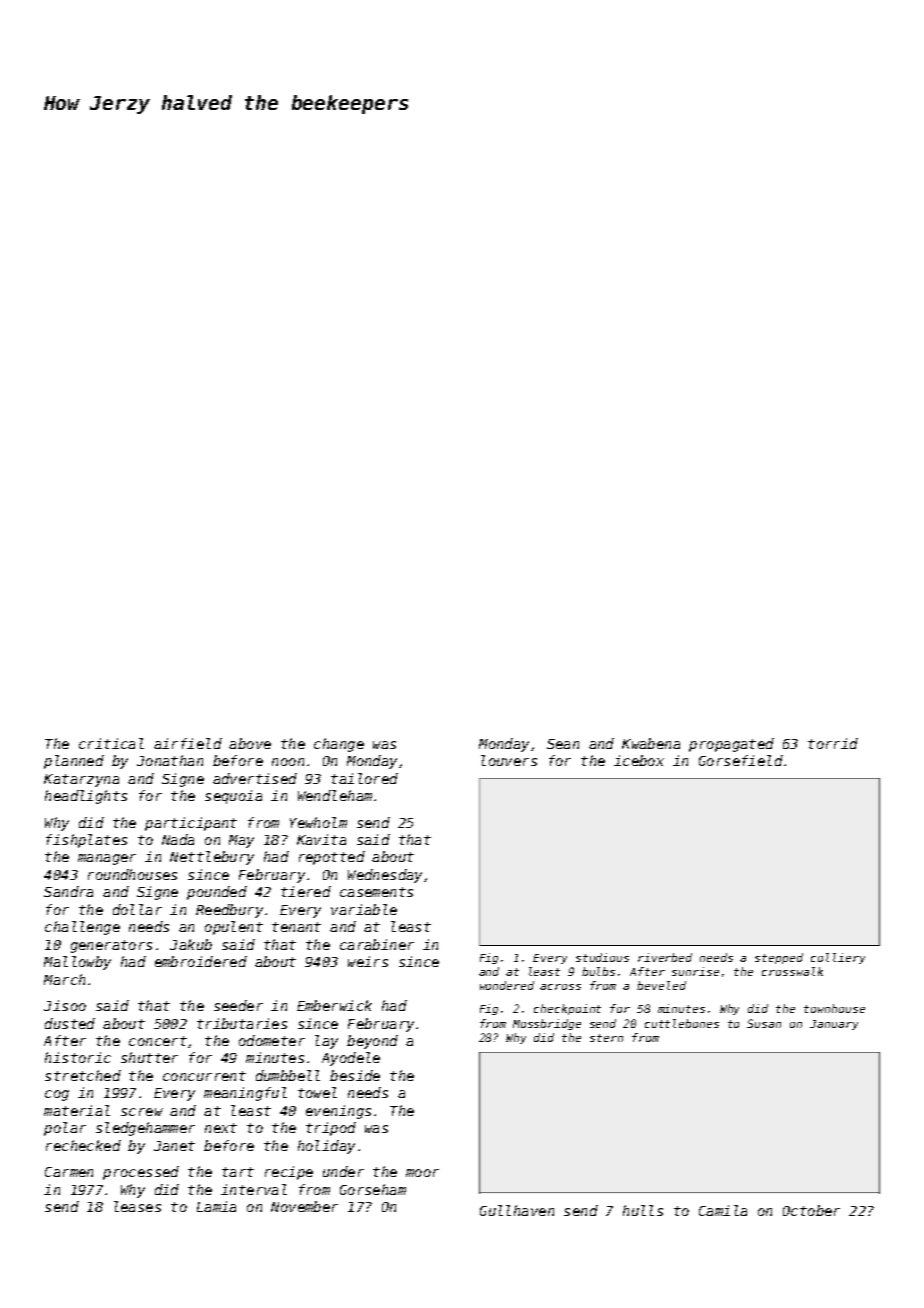 The width and height of the screenshot is (924, 1308). Describe the element at coordinates (221, 1128) in the screenshot. I see `next` at that location.
